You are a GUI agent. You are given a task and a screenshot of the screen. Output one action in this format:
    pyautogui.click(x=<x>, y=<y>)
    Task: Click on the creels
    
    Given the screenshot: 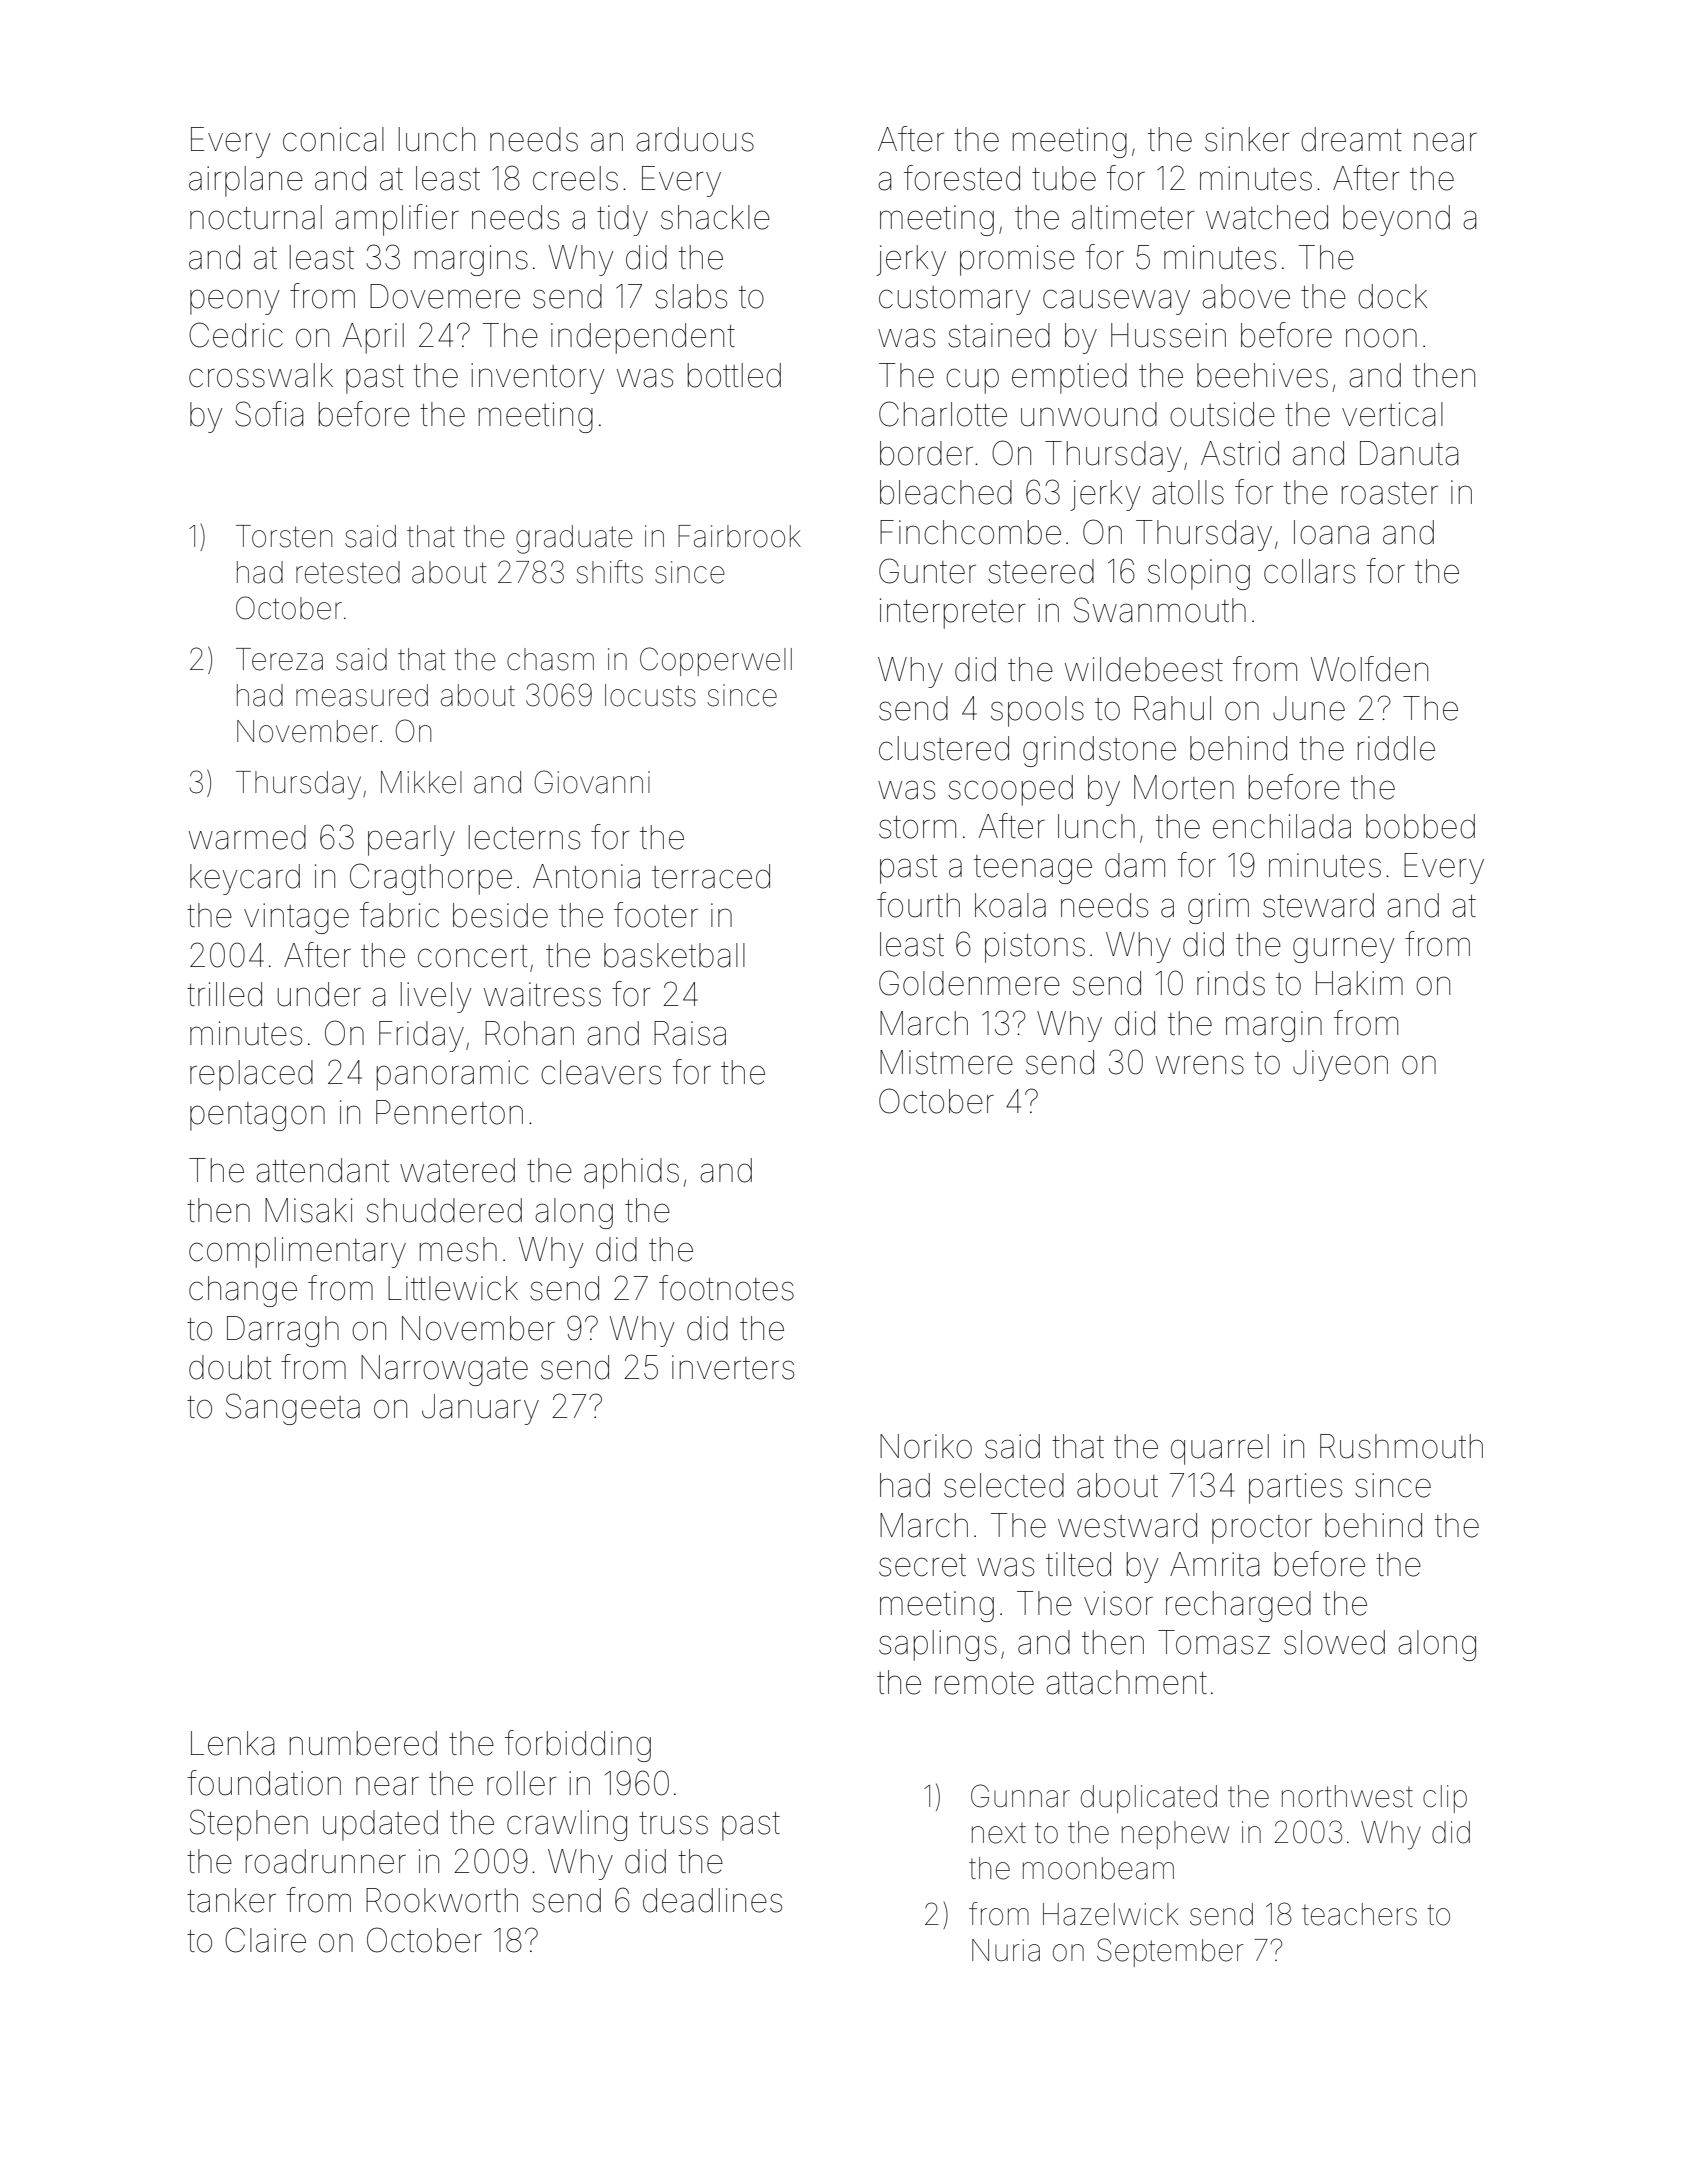 What is the action you would take?
    pyautogui.click(x=575, y=178)
